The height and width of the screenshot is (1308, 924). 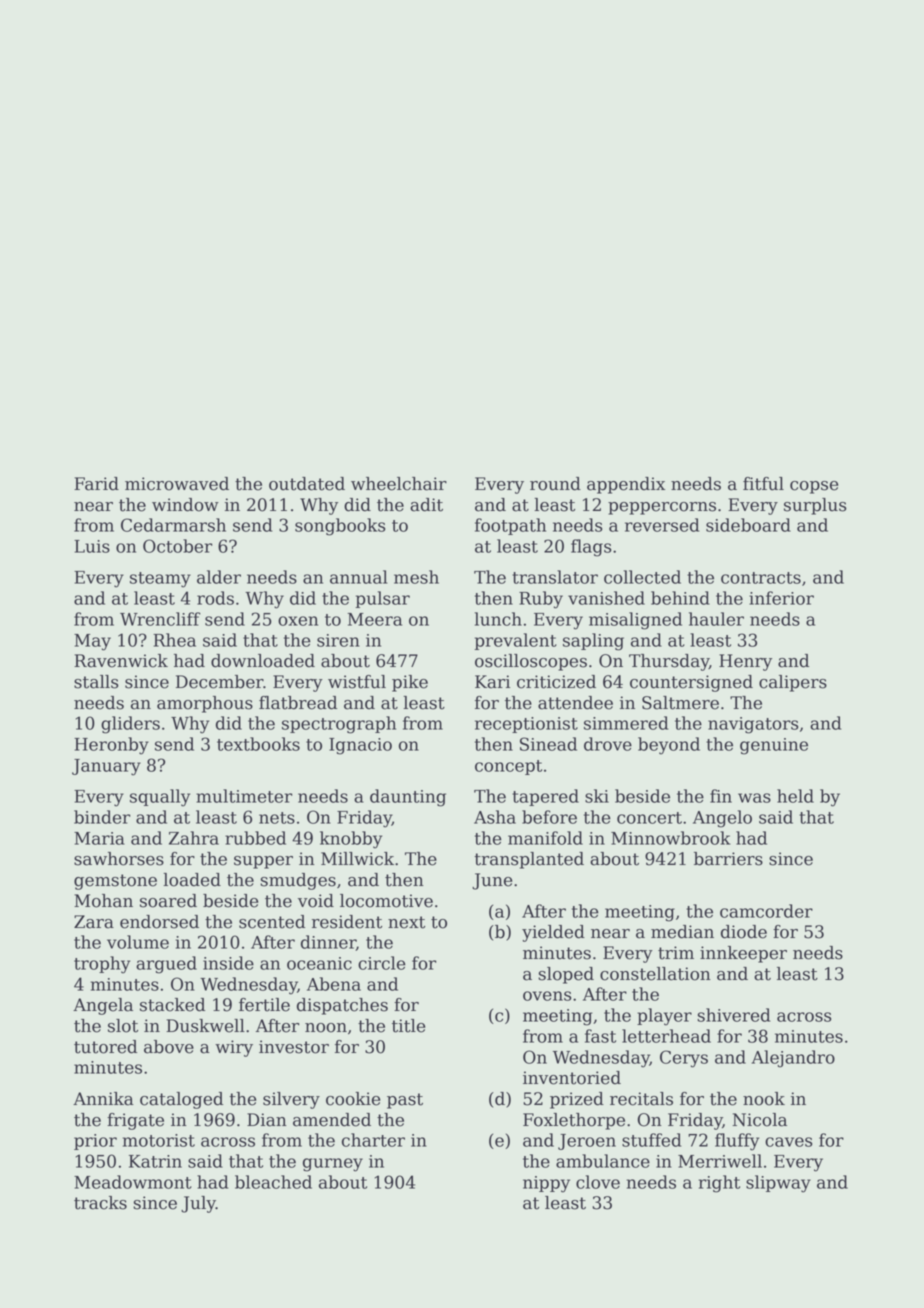 What do you see at coordinates (263, 862) in the screenshot?
I see `supper` at bounding box center [263, 862].
